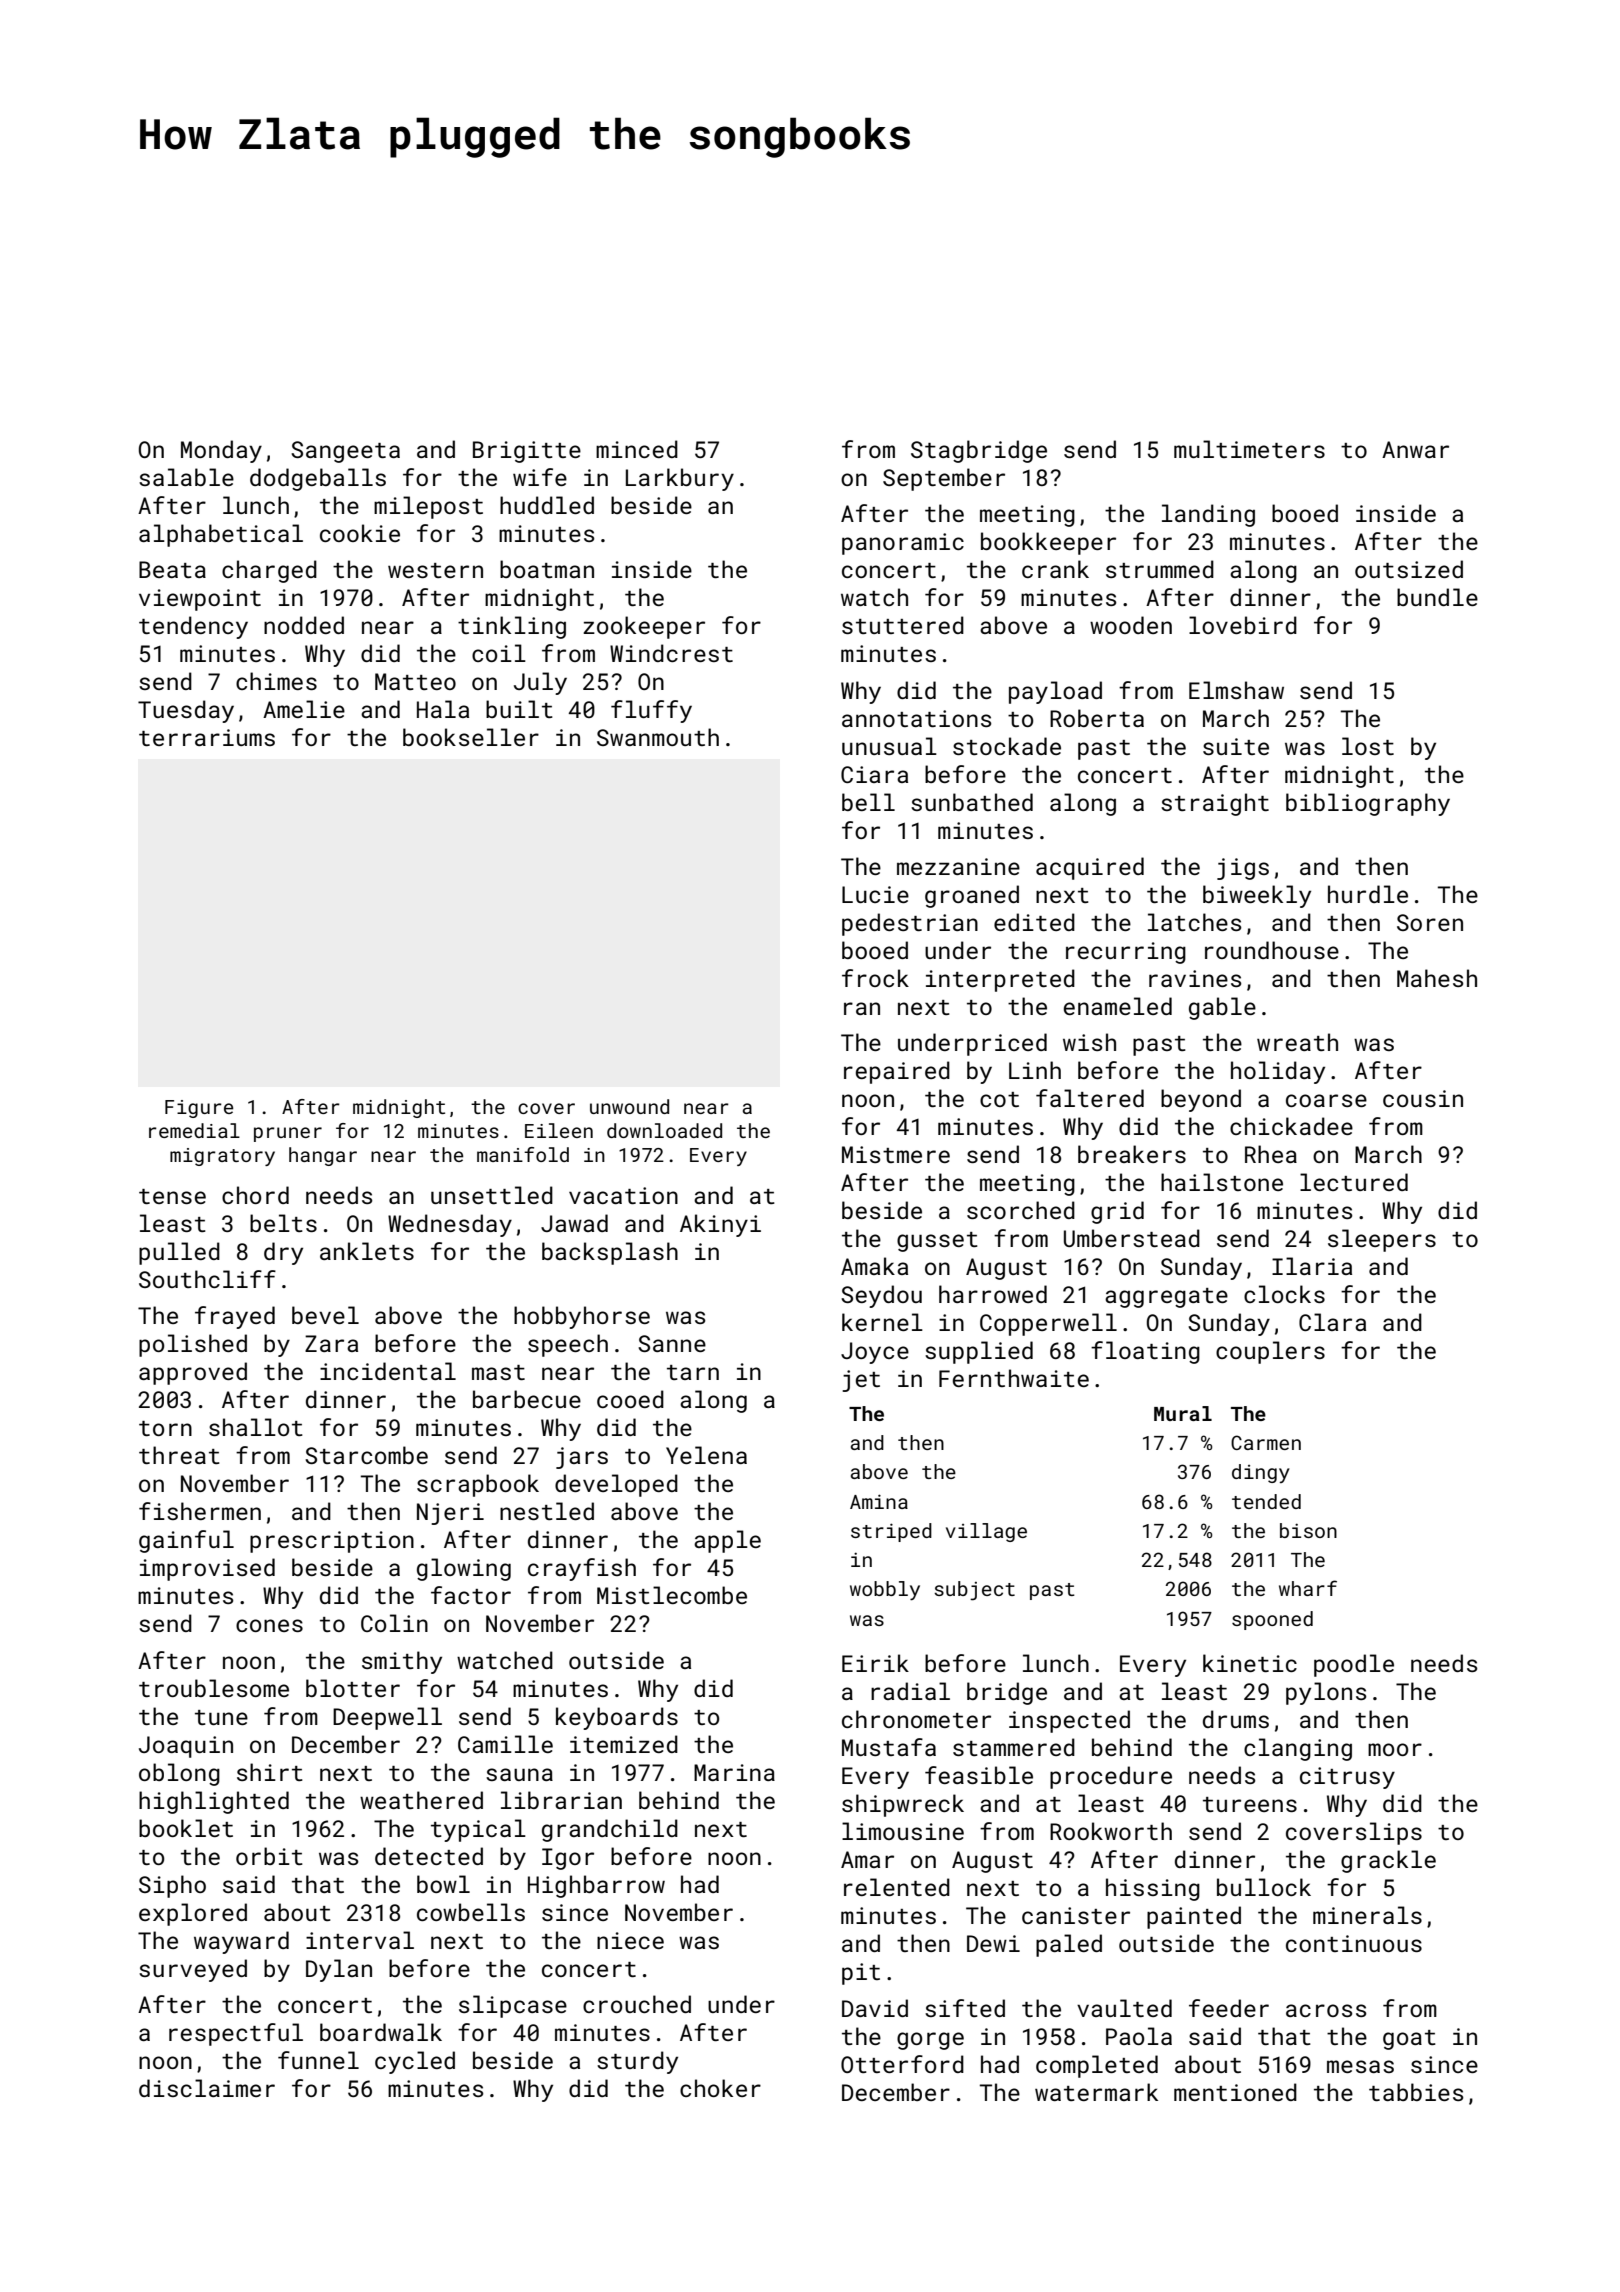 The height and width of the page is (2292, 1620). I want to click on Beata, so click(172, 569).
